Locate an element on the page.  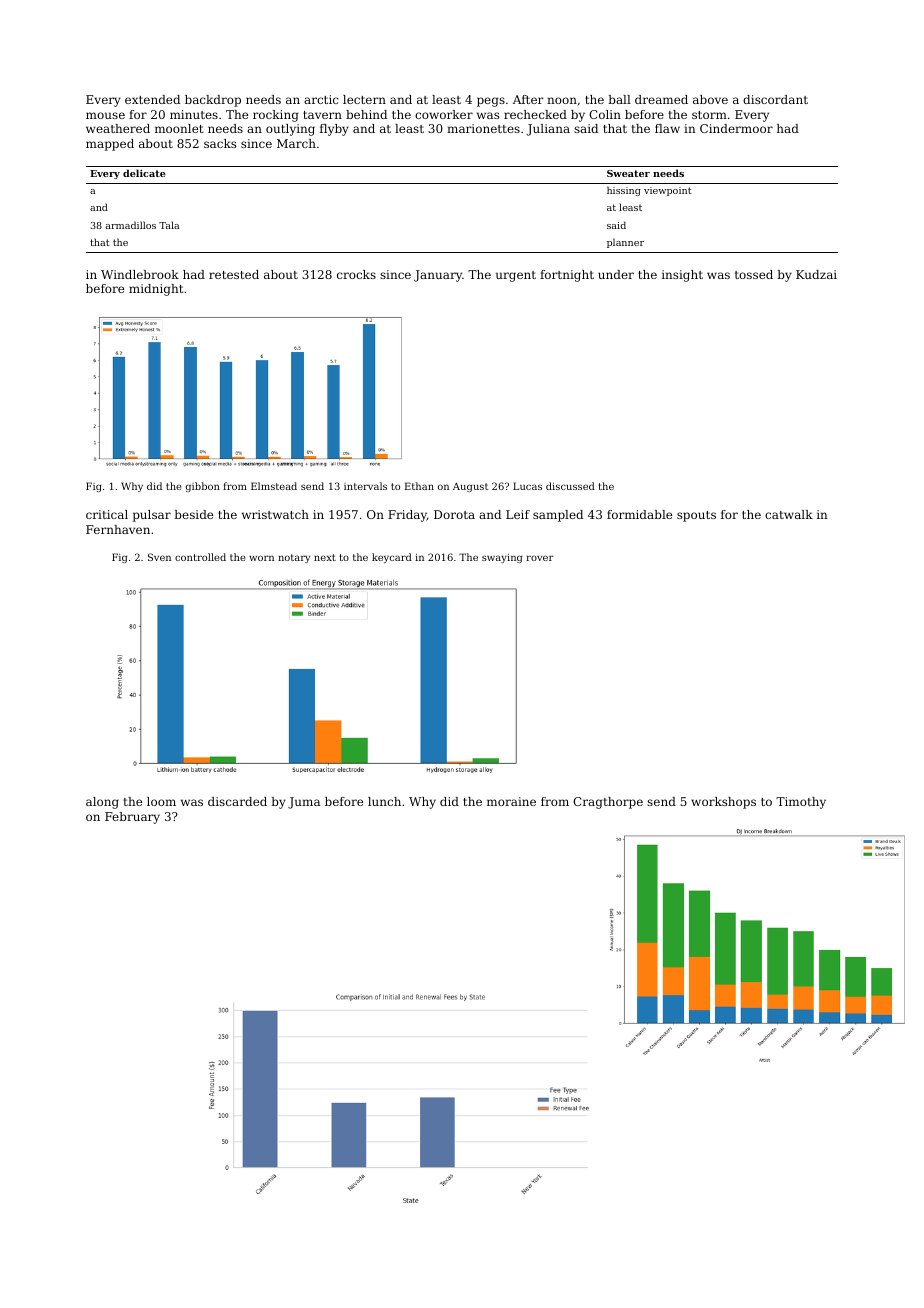
loom is located at coordinates (161, 801).
